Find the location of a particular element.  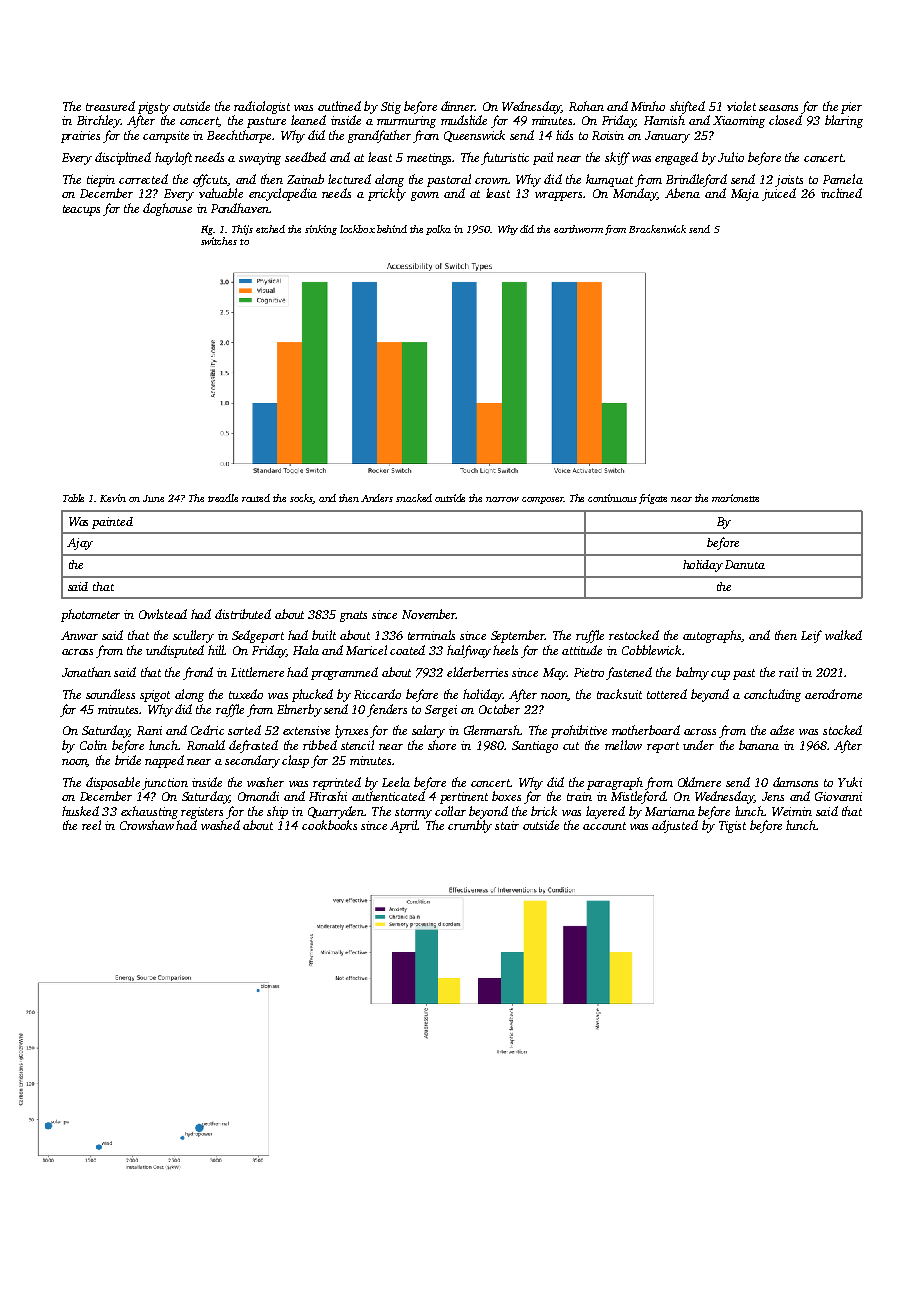

frigate is located at coordinates (653, 499).
